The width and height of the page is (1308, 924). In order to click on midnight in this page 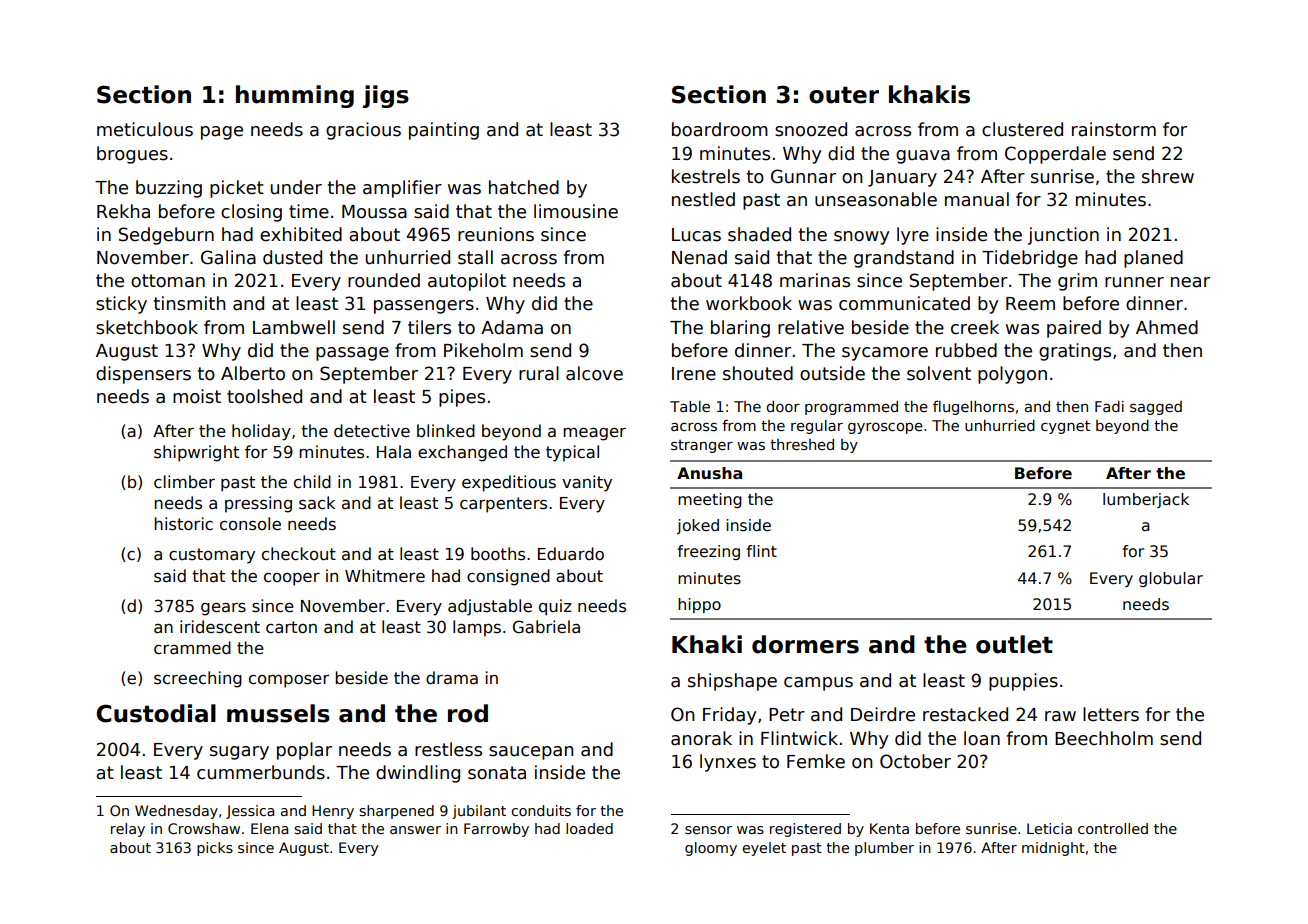, I will do `click(1053, 849)`.
